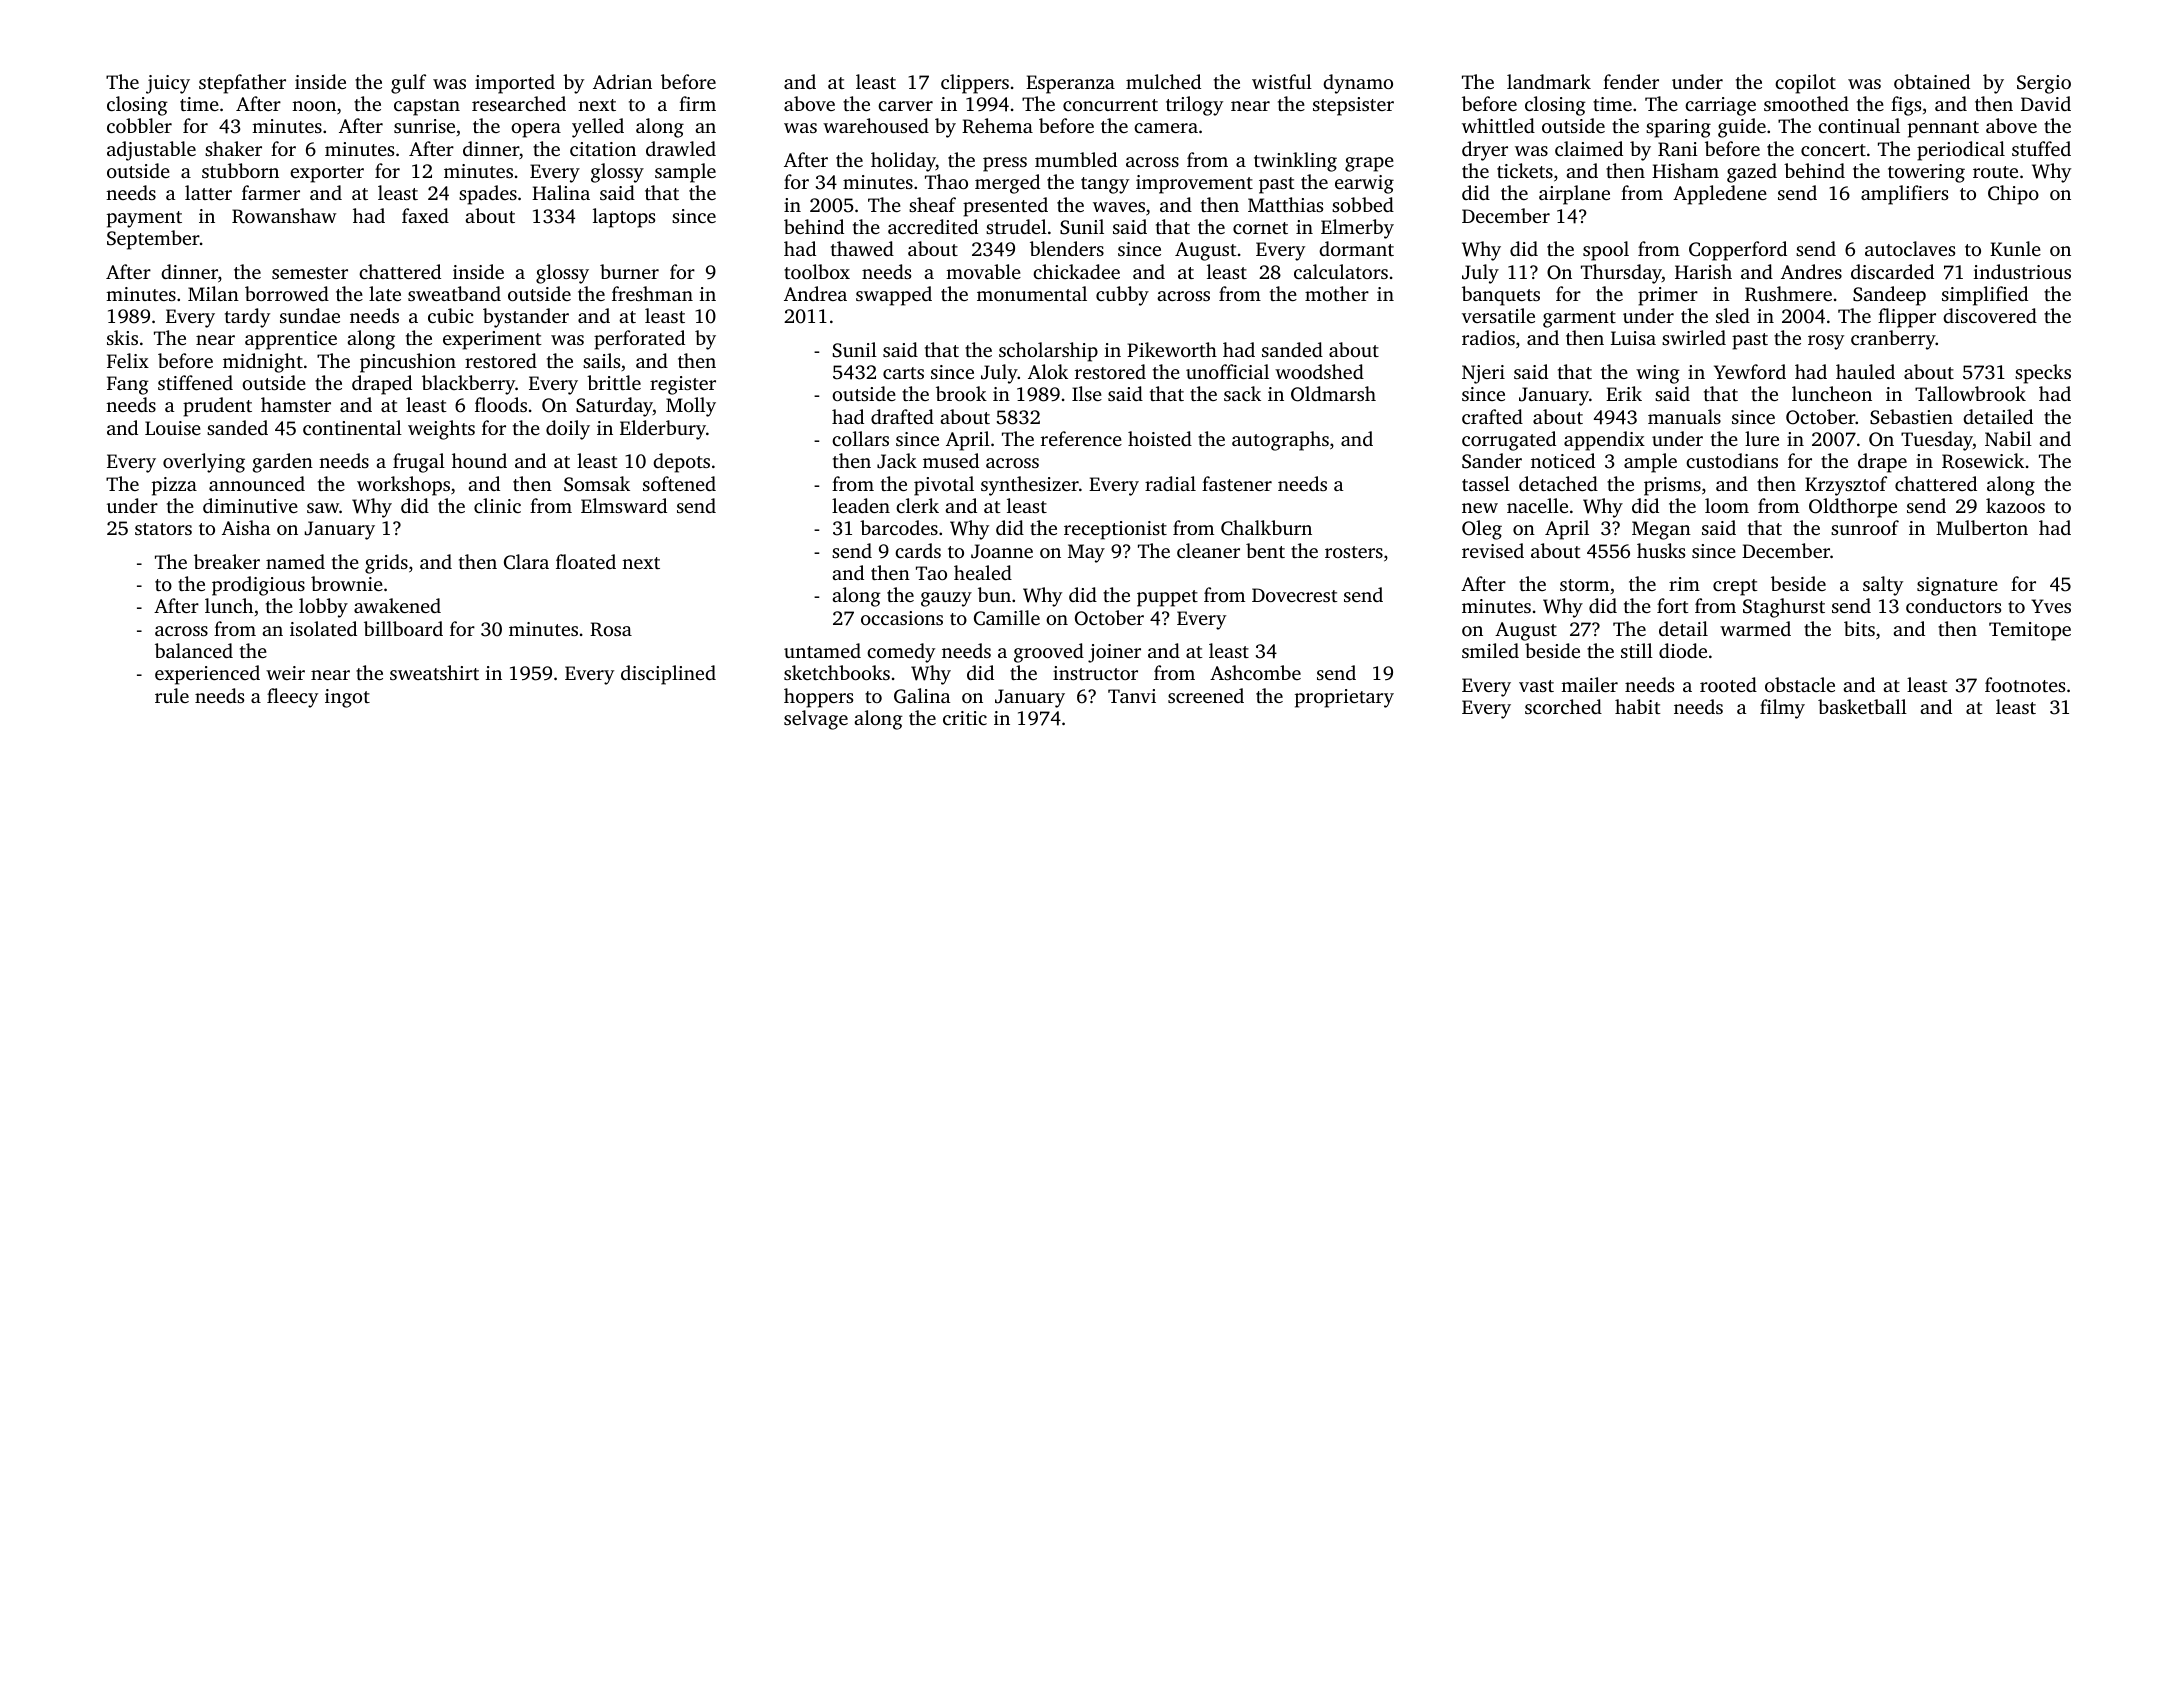 Image resolution: width=2178 pixels, height=1683 pixels. I want to click on cobbler, so click(139, 125).
